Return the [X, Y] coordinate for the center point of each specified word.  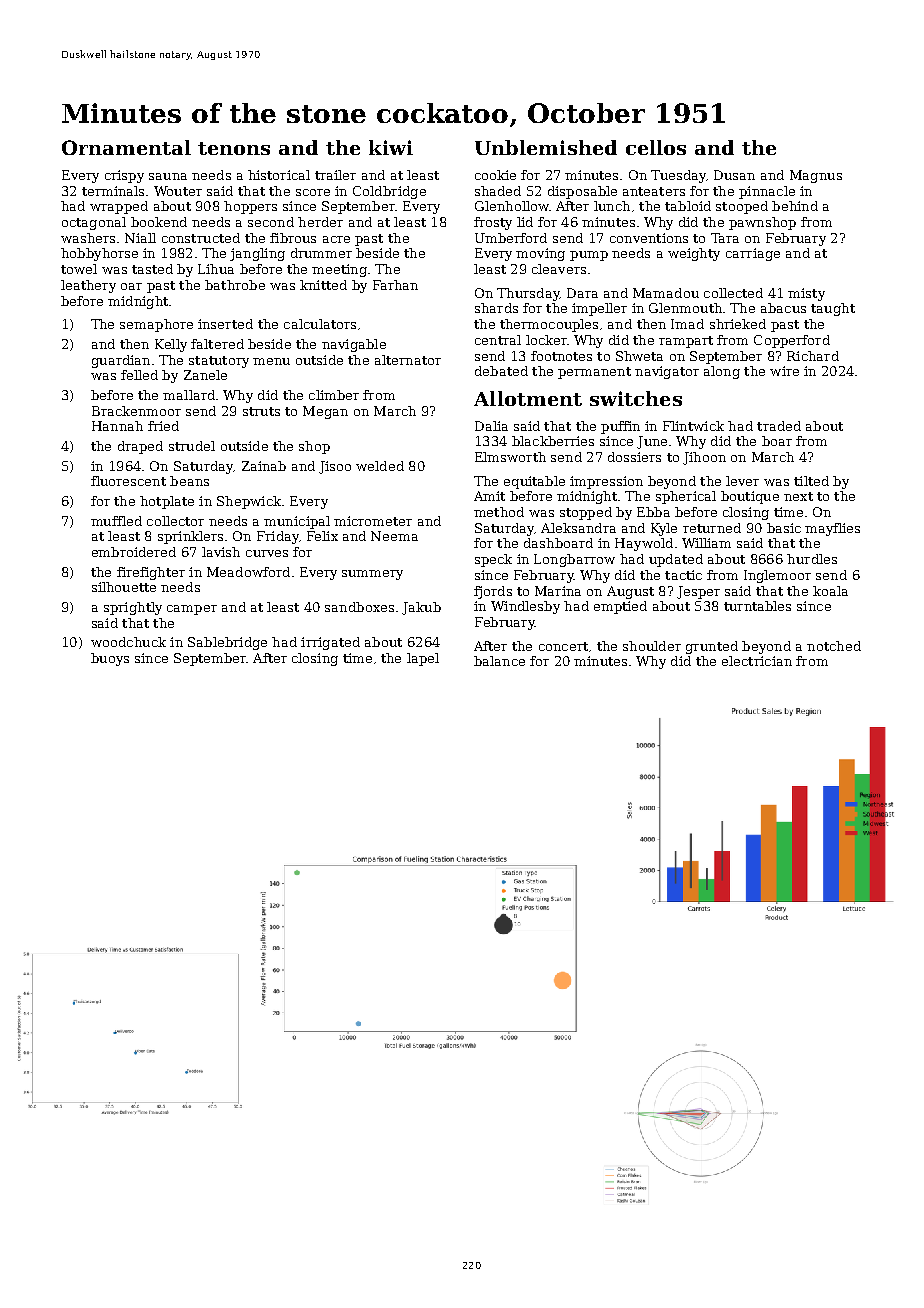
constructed [201, 238]
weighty [694, 254]
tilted [811, 481]
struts [261, 411]
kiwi [391, 147]
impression [606, 482]
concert [563, 646]
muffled [116, 521]
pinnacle [767, 192]
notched [834, 646]
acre [336, 239]
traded [779, 426]
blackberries [553, 441]
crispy [124, 176]
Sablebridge [227, 643]
